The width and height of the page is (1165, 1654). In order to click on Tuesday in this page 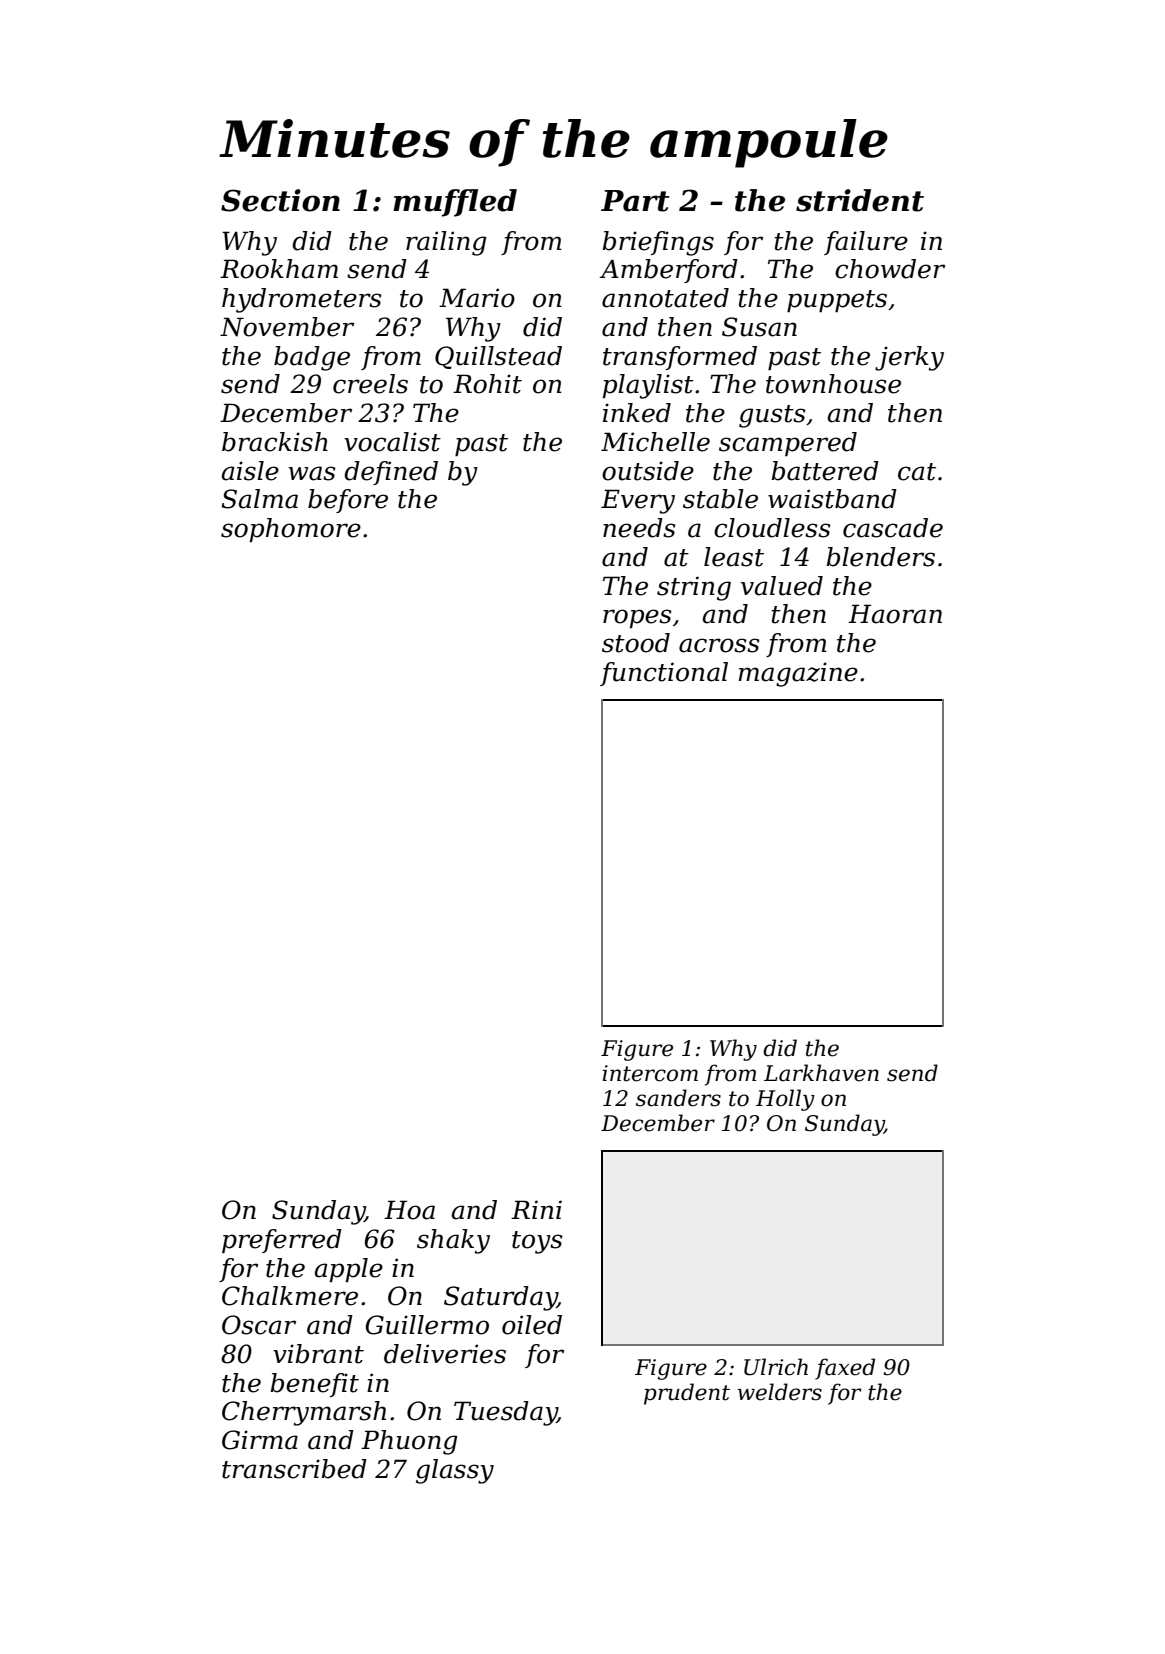, I will do `click(505, 1413)`.
